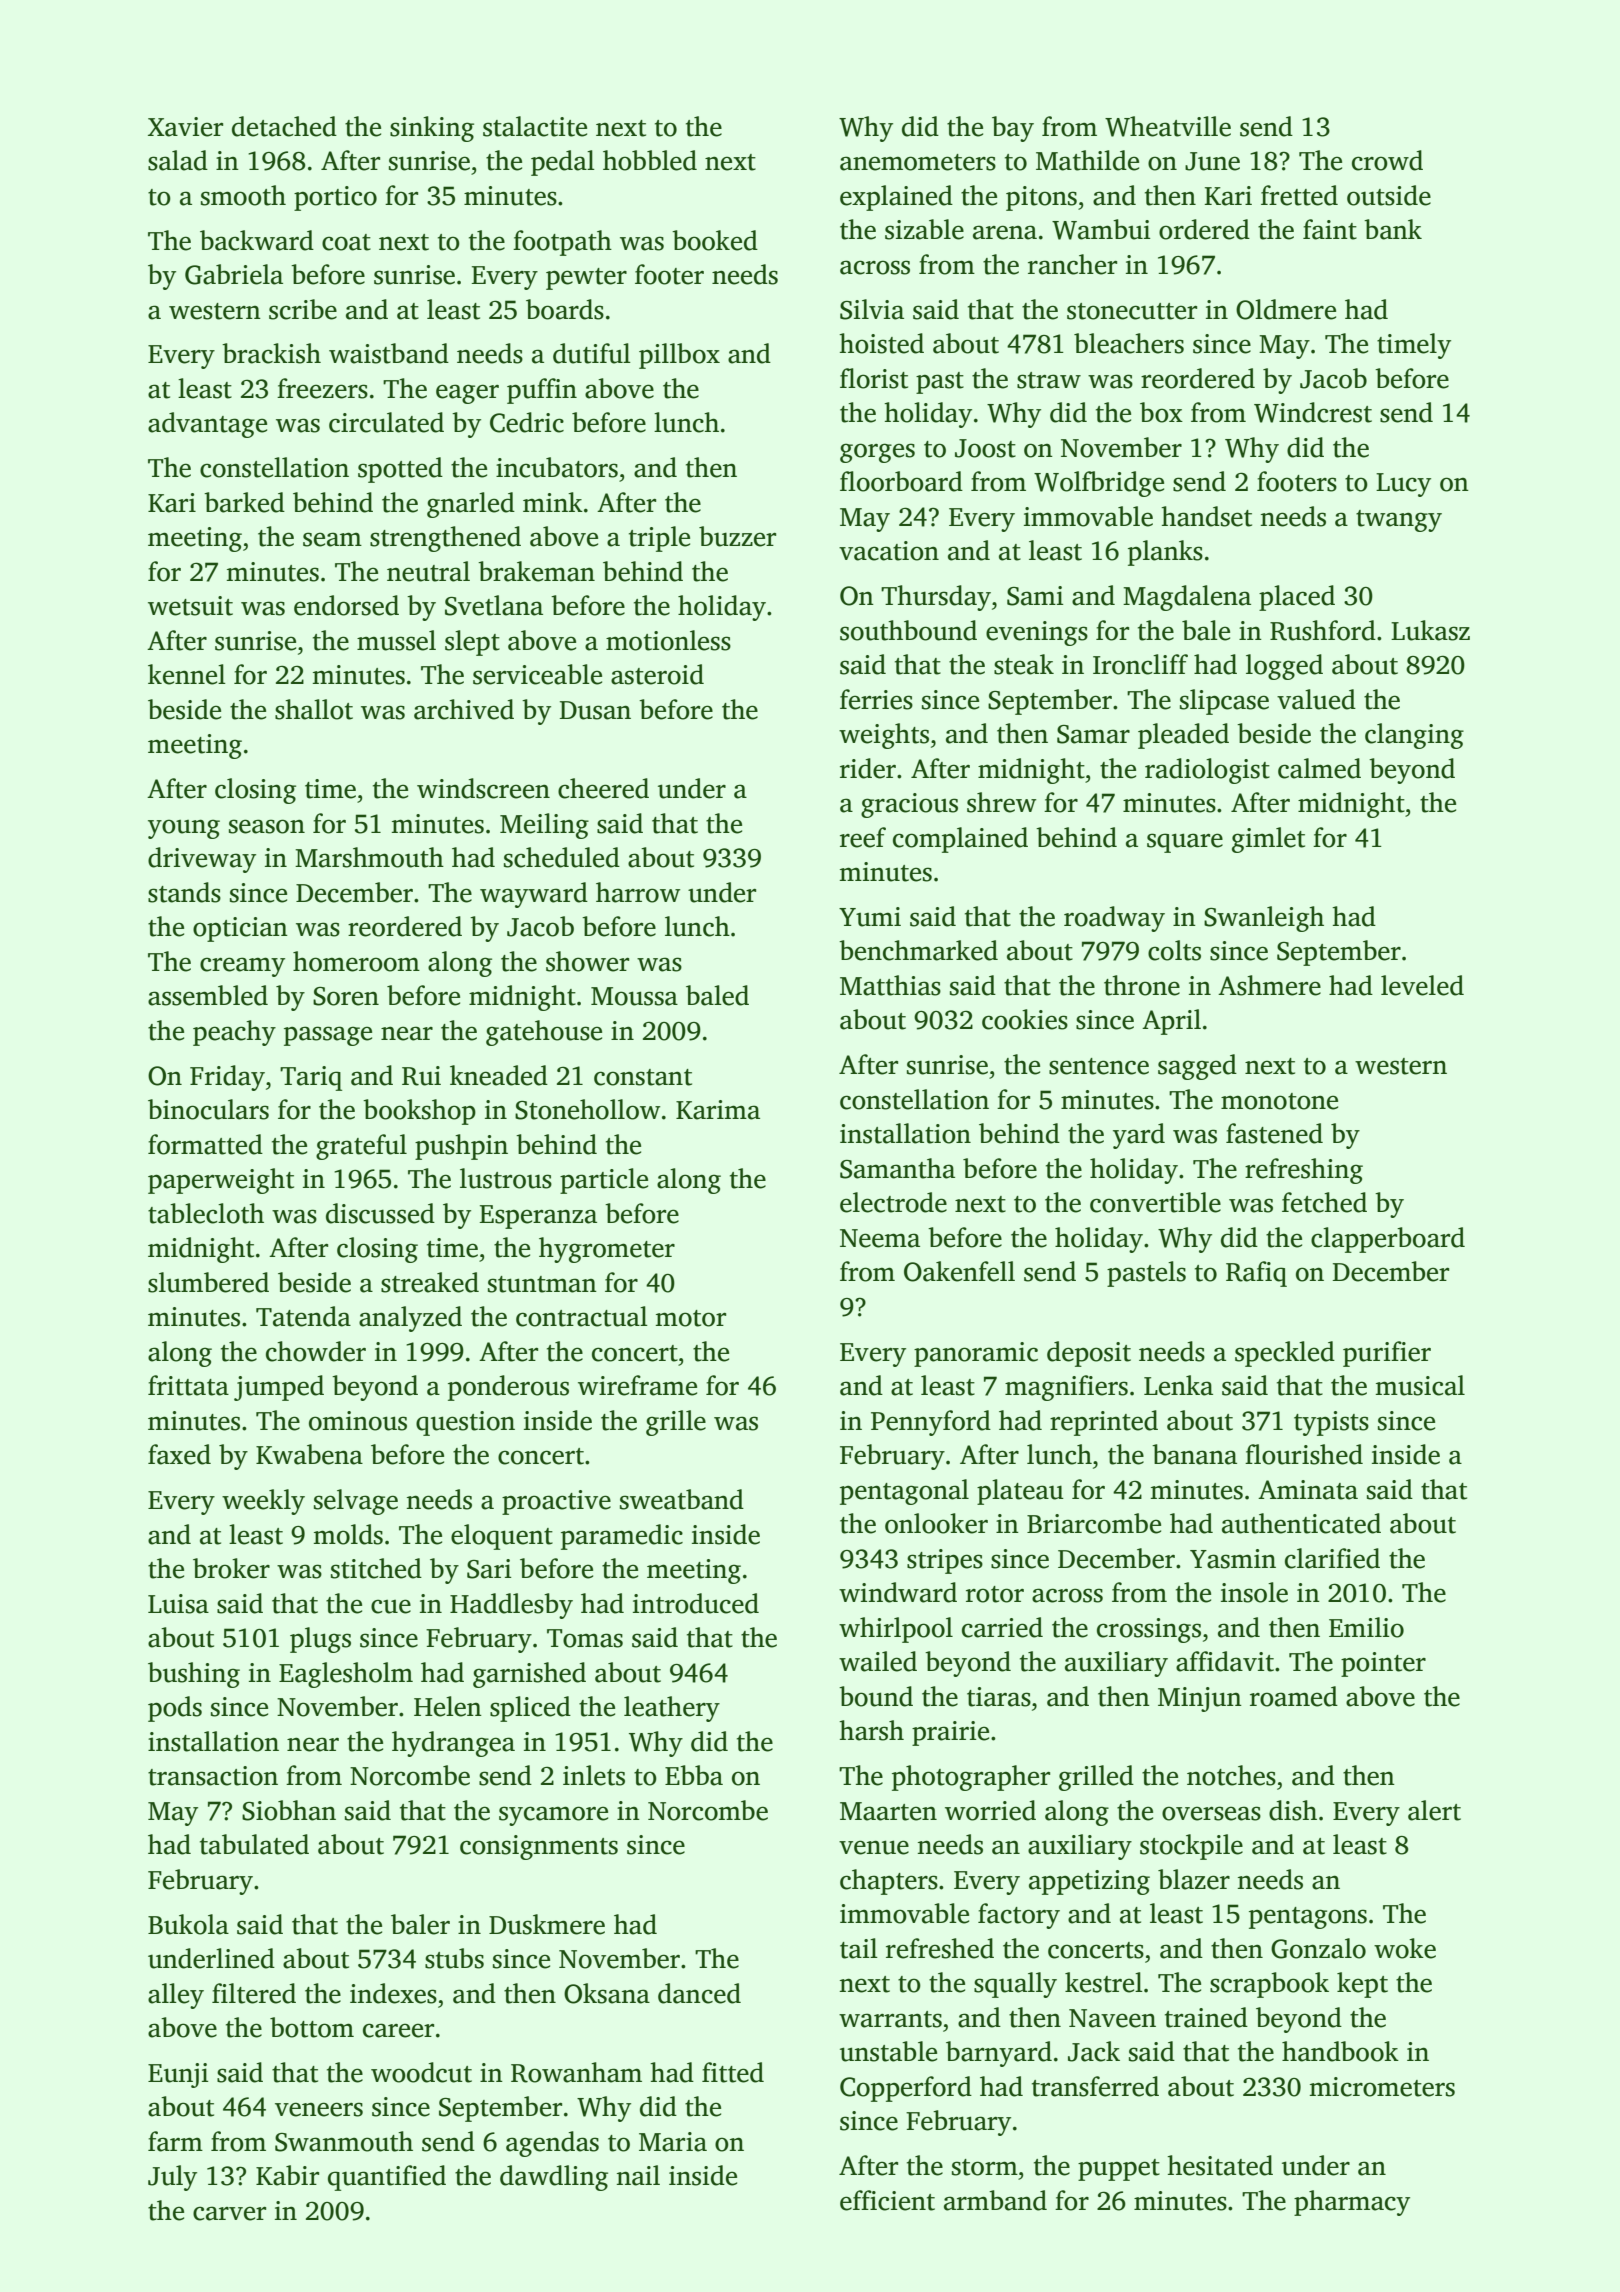  Describe the element at coordinates (229, 2213) in the page. I see `carver` at that location.
